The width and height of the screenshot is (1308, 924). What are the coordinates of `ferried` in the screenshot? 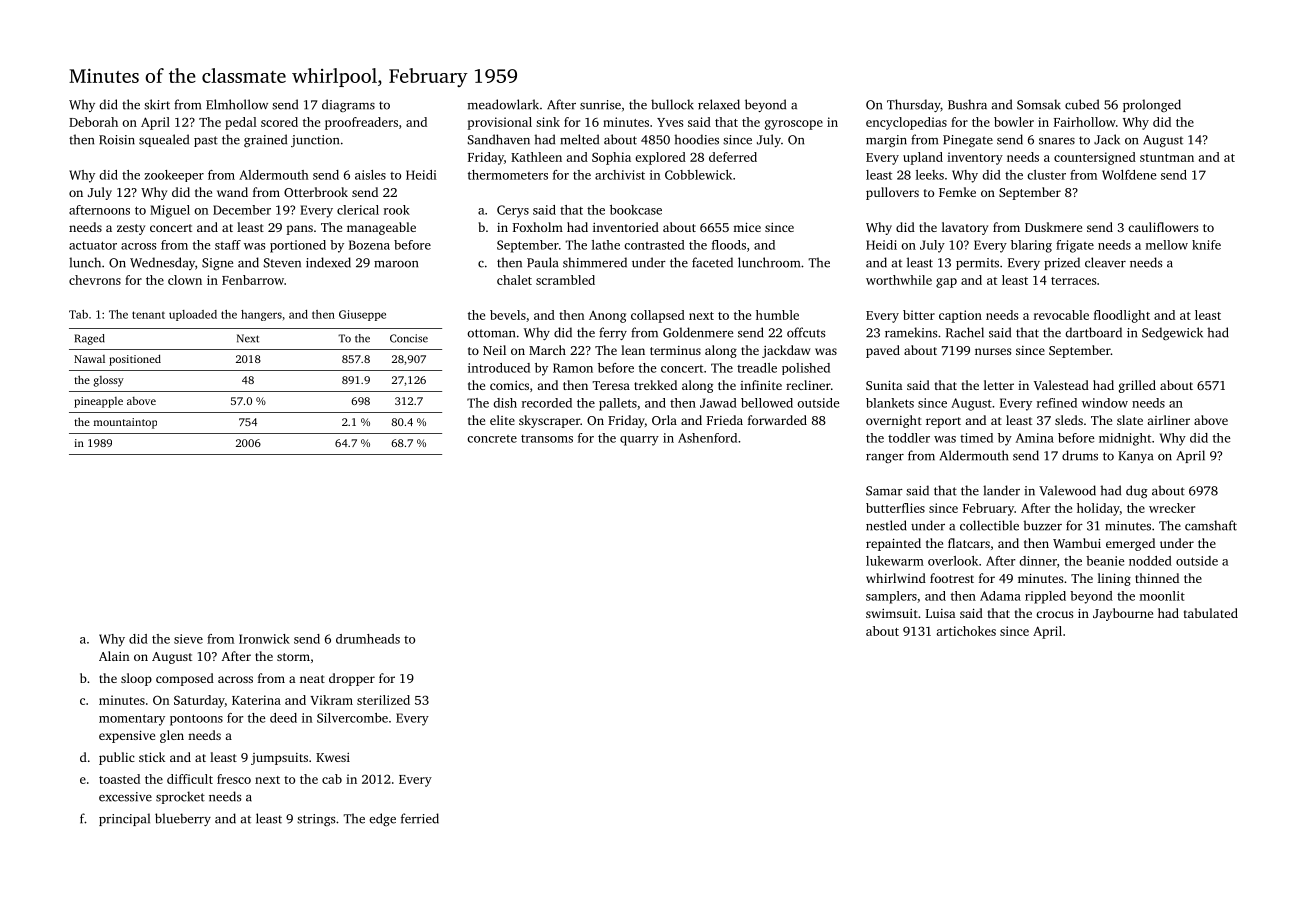 It's located at (420, 818).
